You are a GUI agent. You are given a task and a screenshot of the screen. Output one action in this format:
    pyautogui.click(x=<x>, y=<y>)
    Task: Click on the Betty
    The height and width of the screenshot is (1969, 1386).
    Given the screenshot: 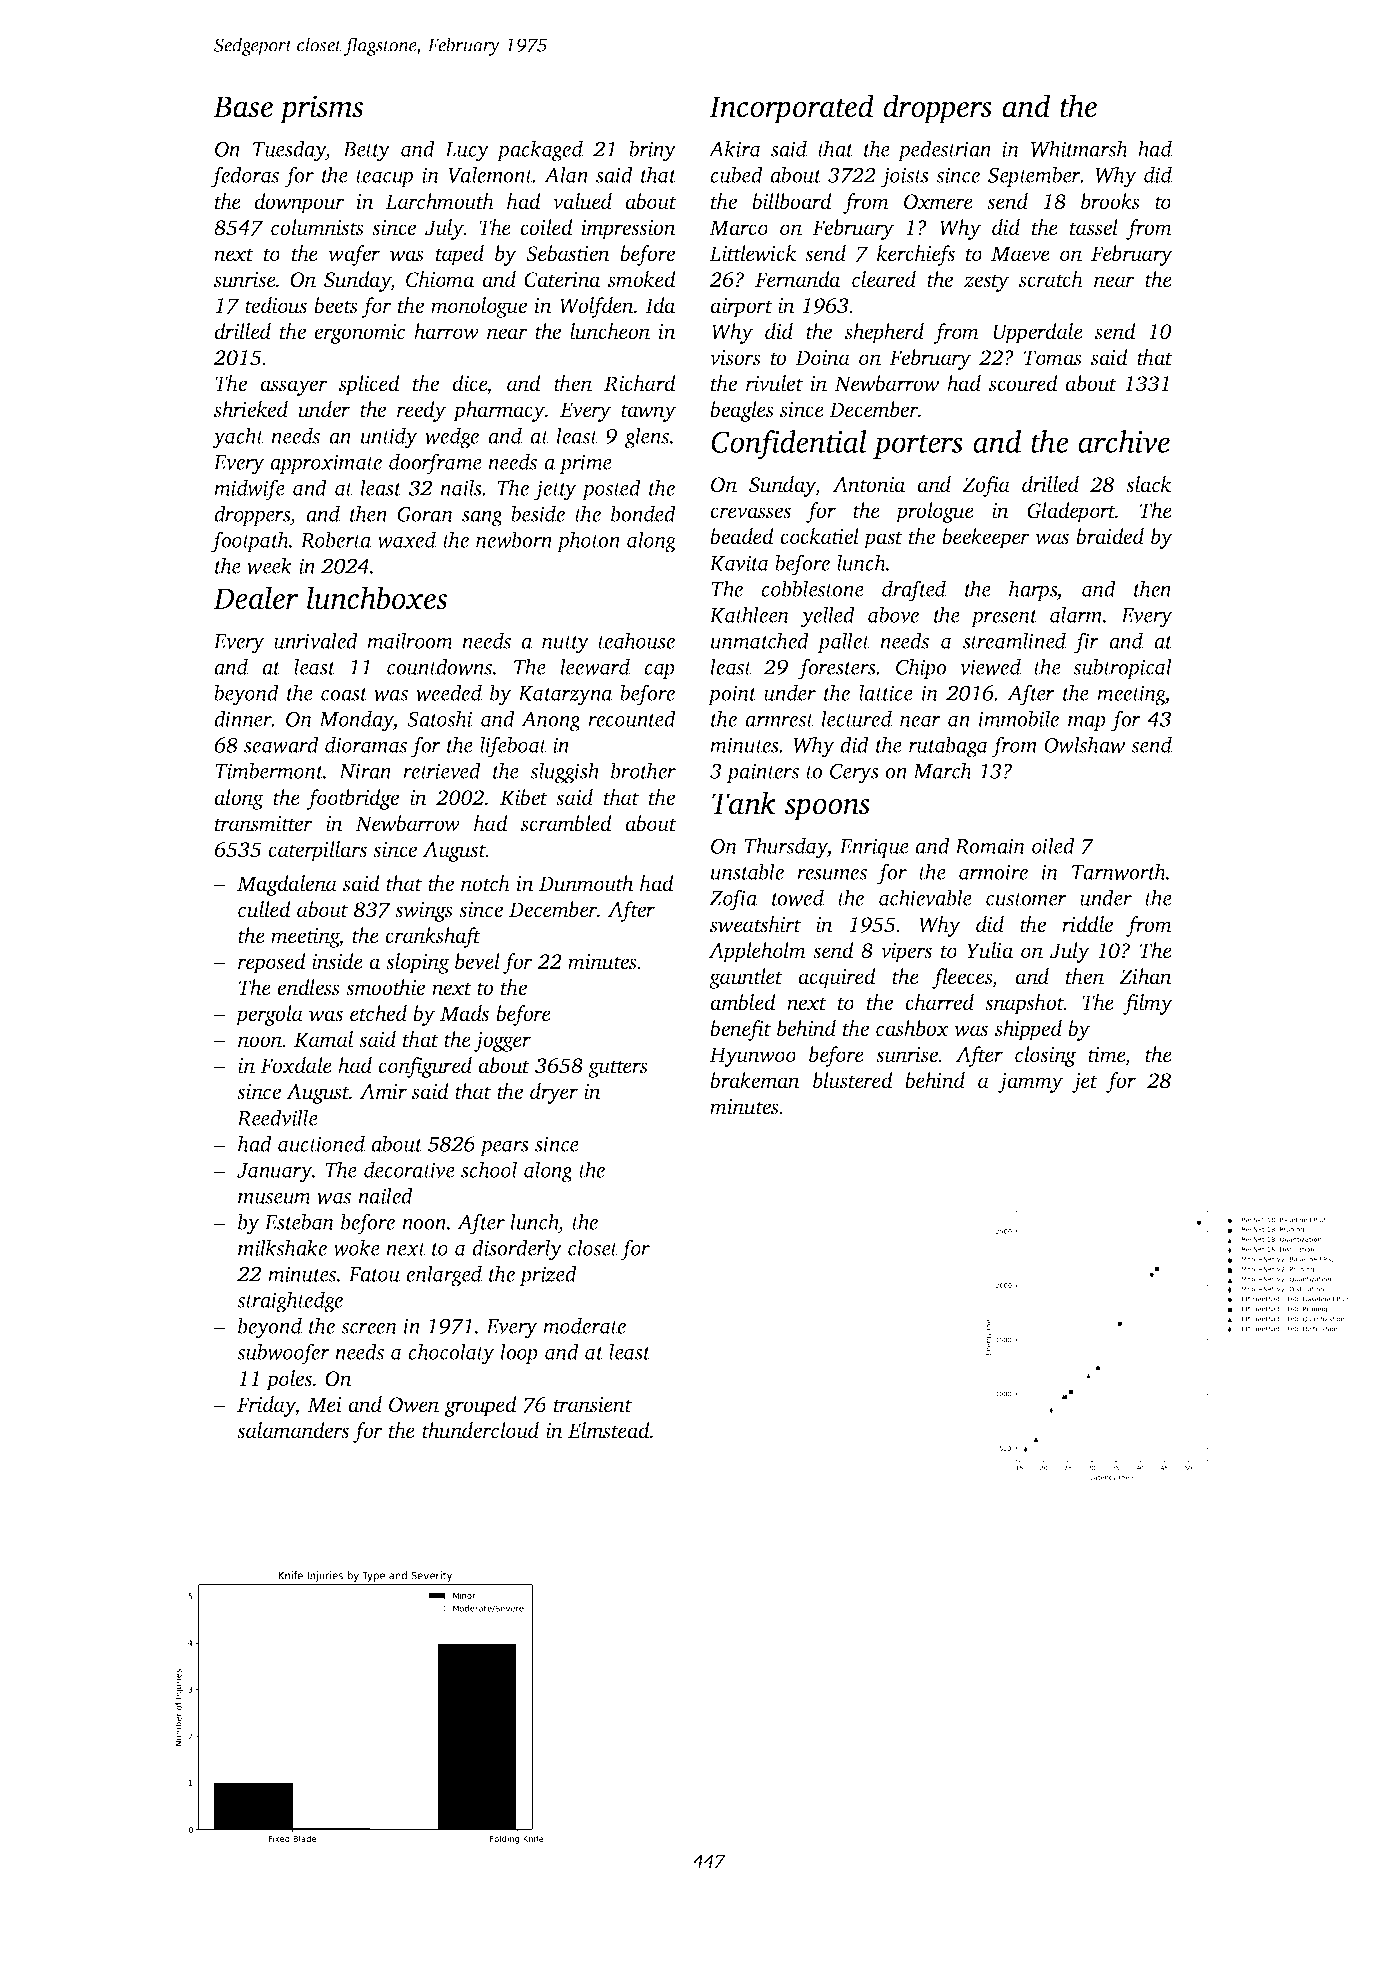 What is the action you would take?
    pyautogui.click(x=366, y=152)
